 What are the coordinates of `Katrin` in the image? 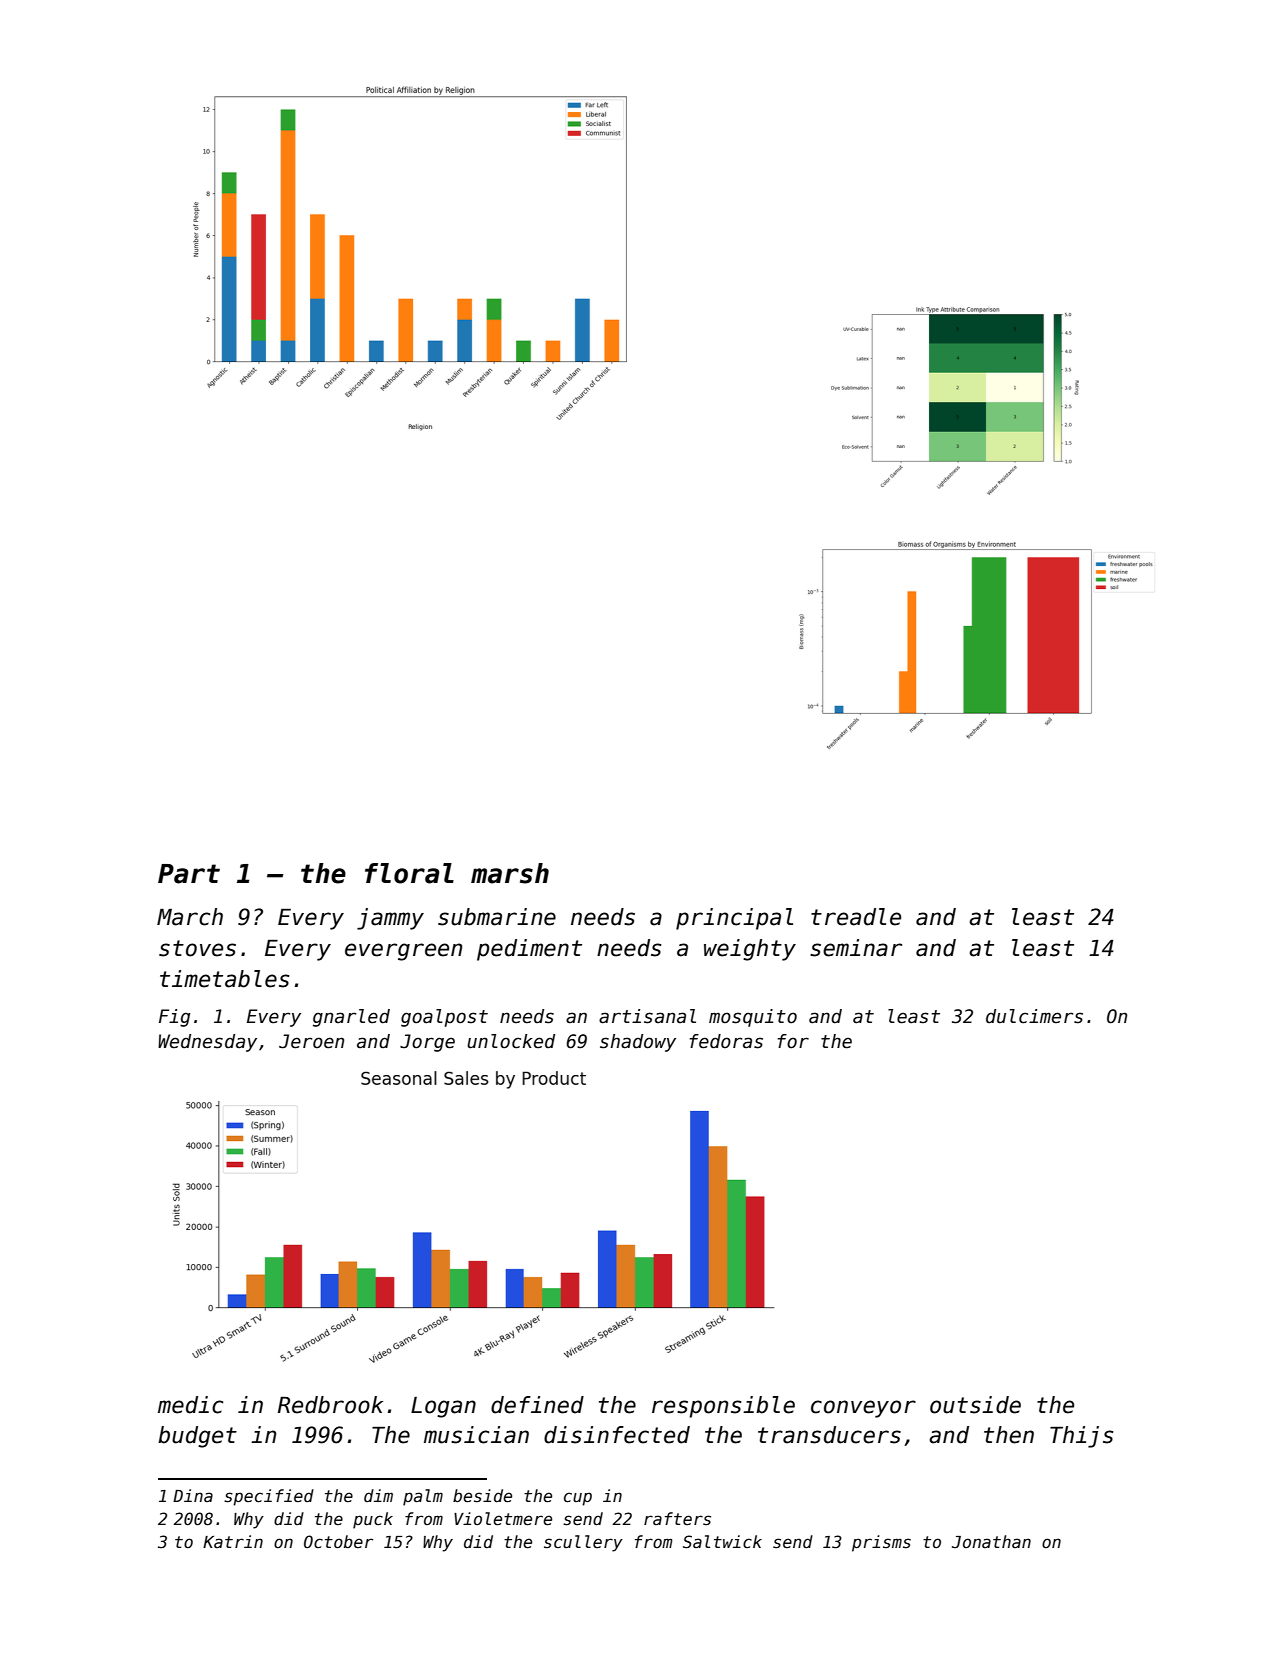 It's located at (233, 1541).
